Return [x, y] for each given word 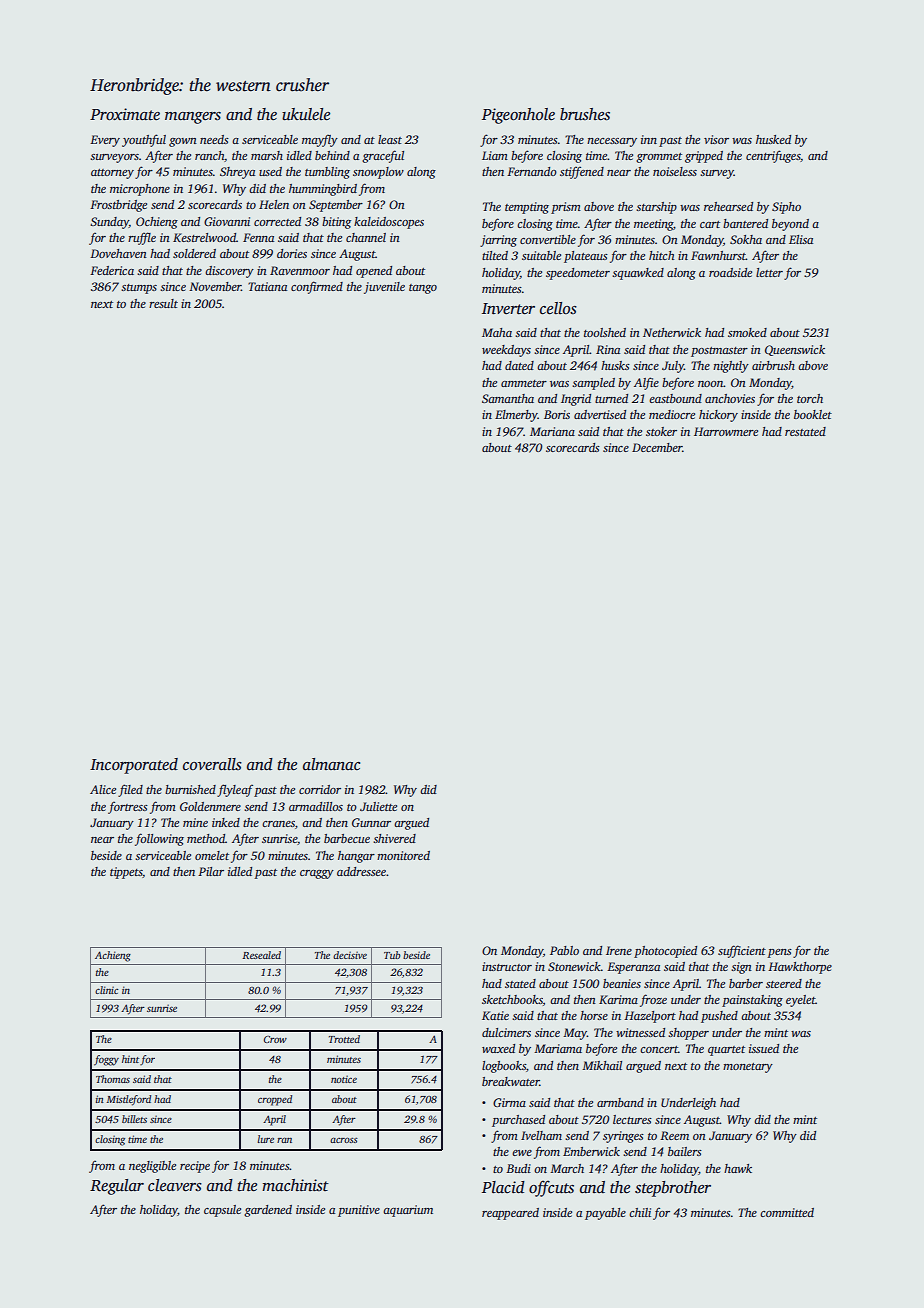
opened [374, 272]
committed [787, 1212]
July [673, 367]
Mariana [552, 431]
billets [134, 1119]
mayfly [320, 141]
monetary [748, 1068]
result [163, 303]
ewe [522, 1153]
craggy [317, 874]
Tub [392, 955]
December [657, 447]
